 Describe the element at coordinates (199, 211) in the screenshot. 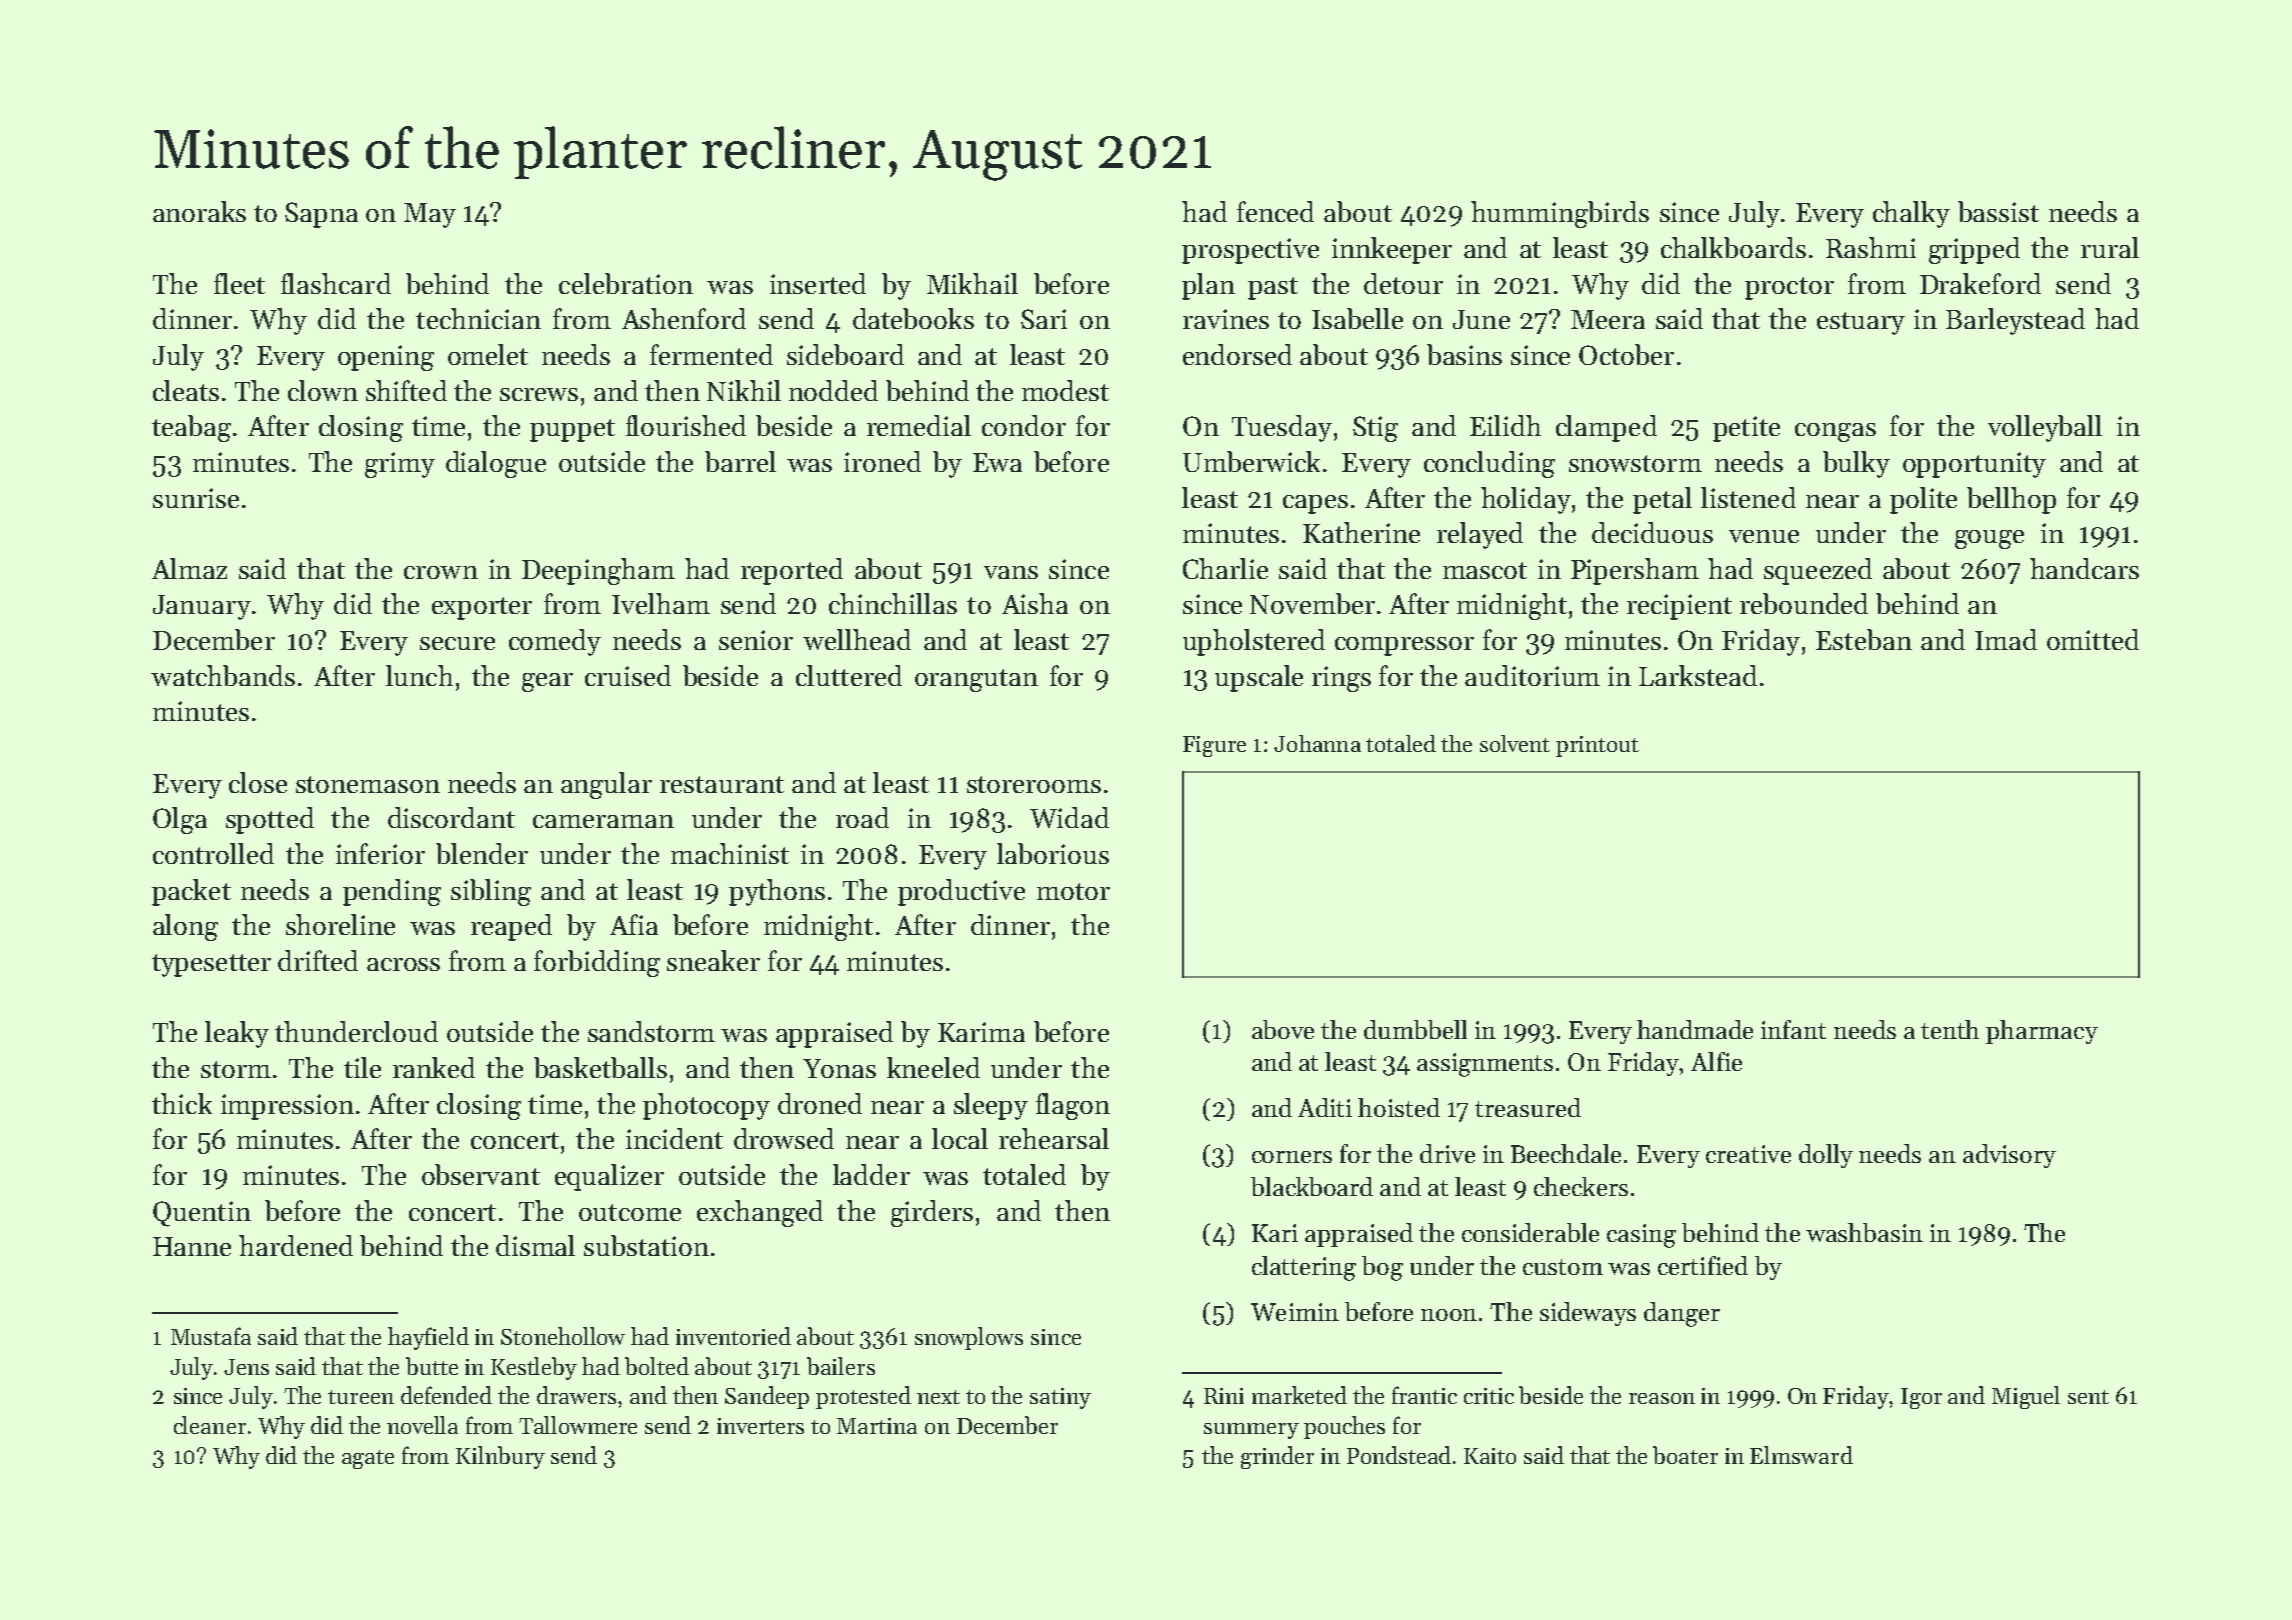

I see `anoraks` at that location.
